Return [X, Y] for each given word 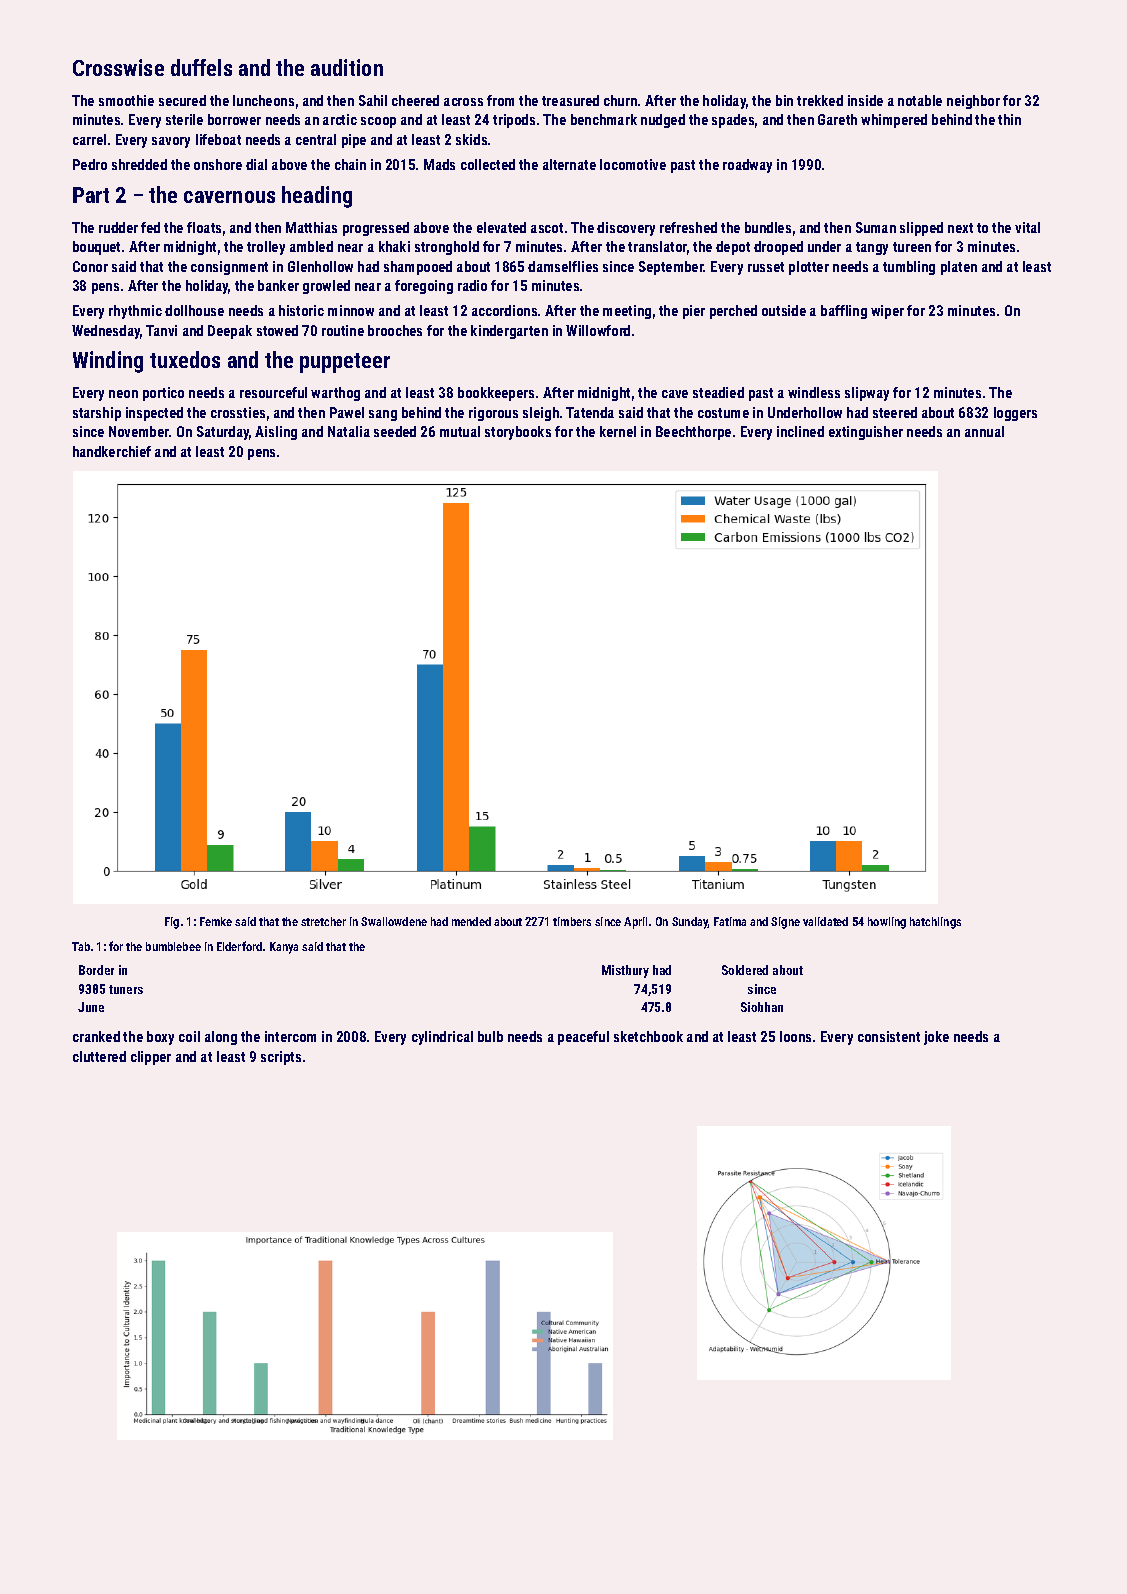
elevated [501, 227]
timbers [572, 921]
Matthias [311, 227]
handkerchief [112, 451]
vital [1027, 227]
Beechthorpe [693, 433]
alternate [569, 164]
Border [96, 970]
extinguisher [866, 433]
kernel [618, 431]
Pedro [90, 164]
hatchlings [935, 923]
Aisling [276, 433]
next [960, 228]
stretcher [323, 921]
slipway [867, 394]
